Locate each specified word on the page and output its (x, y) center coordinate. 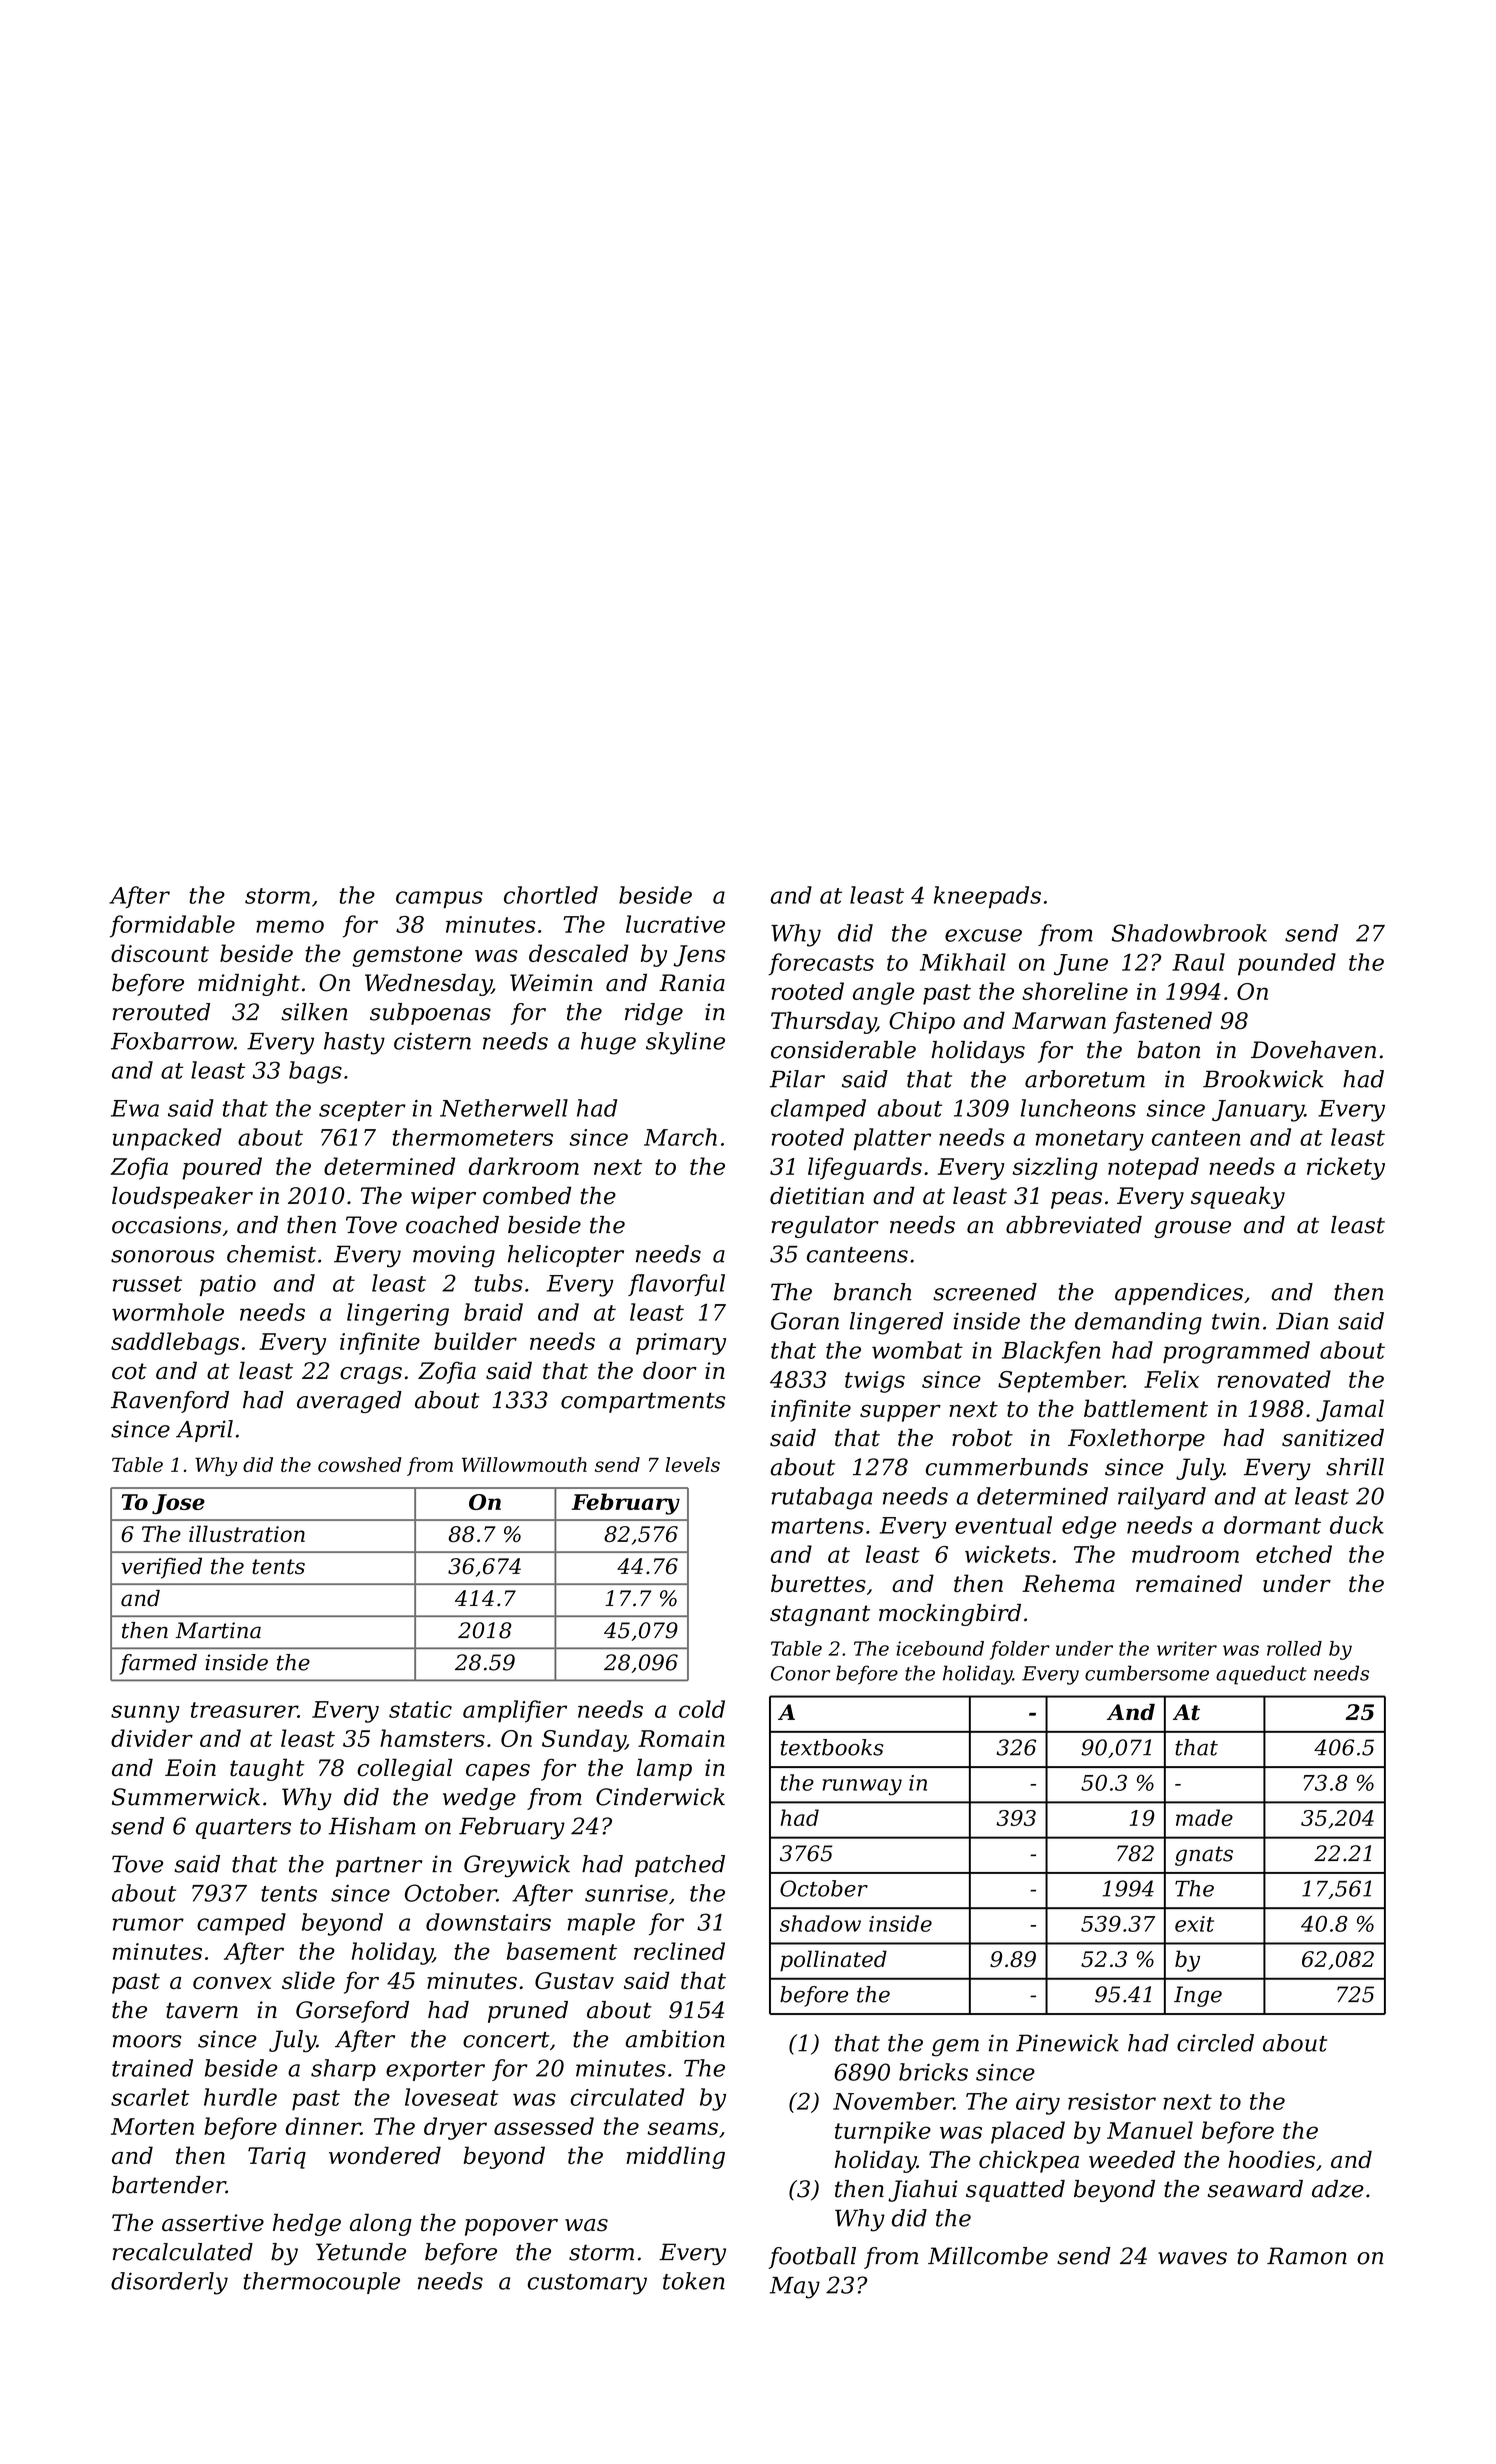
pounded (1287, 964)
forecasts (821, 964)
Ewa (135, 1108)
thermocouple (321, 2283)
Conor (800, 1673)
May (795, 2288)
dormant (1272, 1525)
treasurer (244, 1710)
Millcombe (988, 2256)
